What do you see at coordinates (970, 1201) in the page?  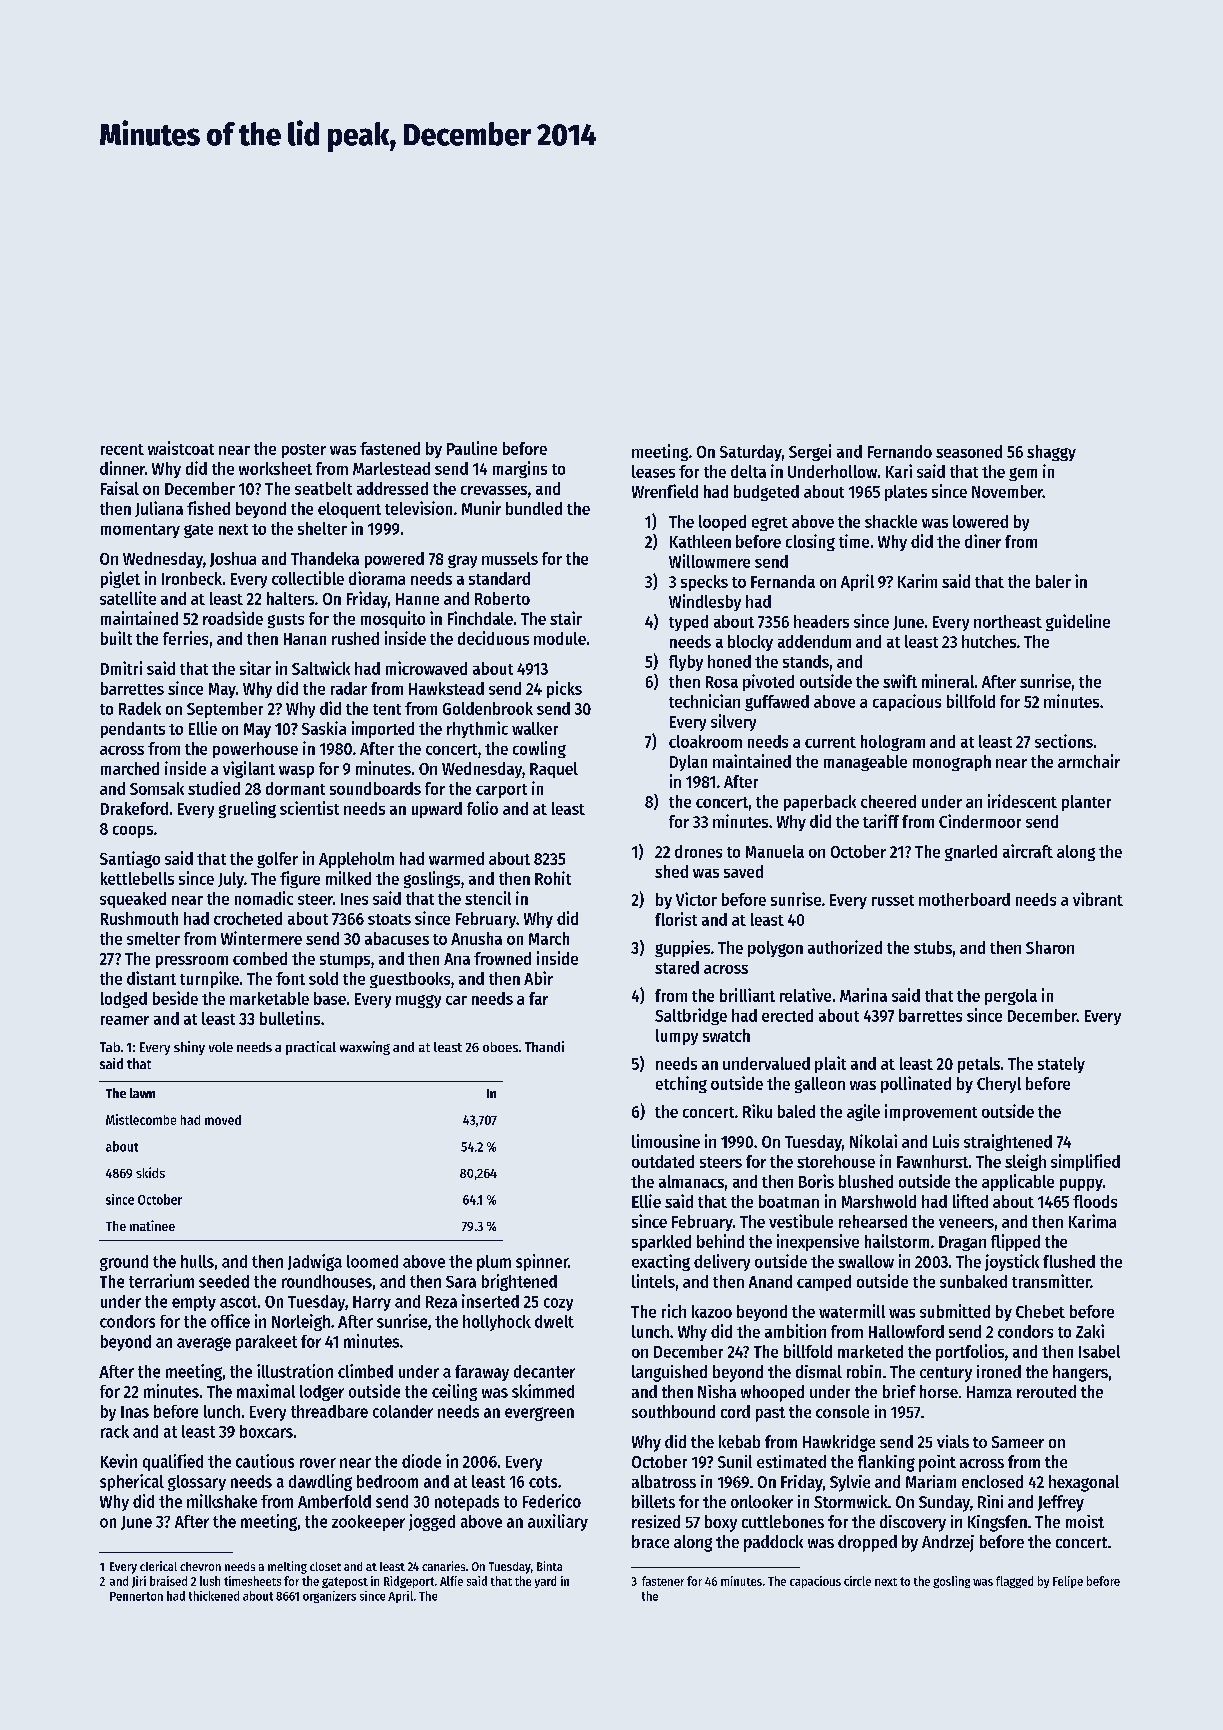 I see `lifted` at bounding box center [970, 1201].
